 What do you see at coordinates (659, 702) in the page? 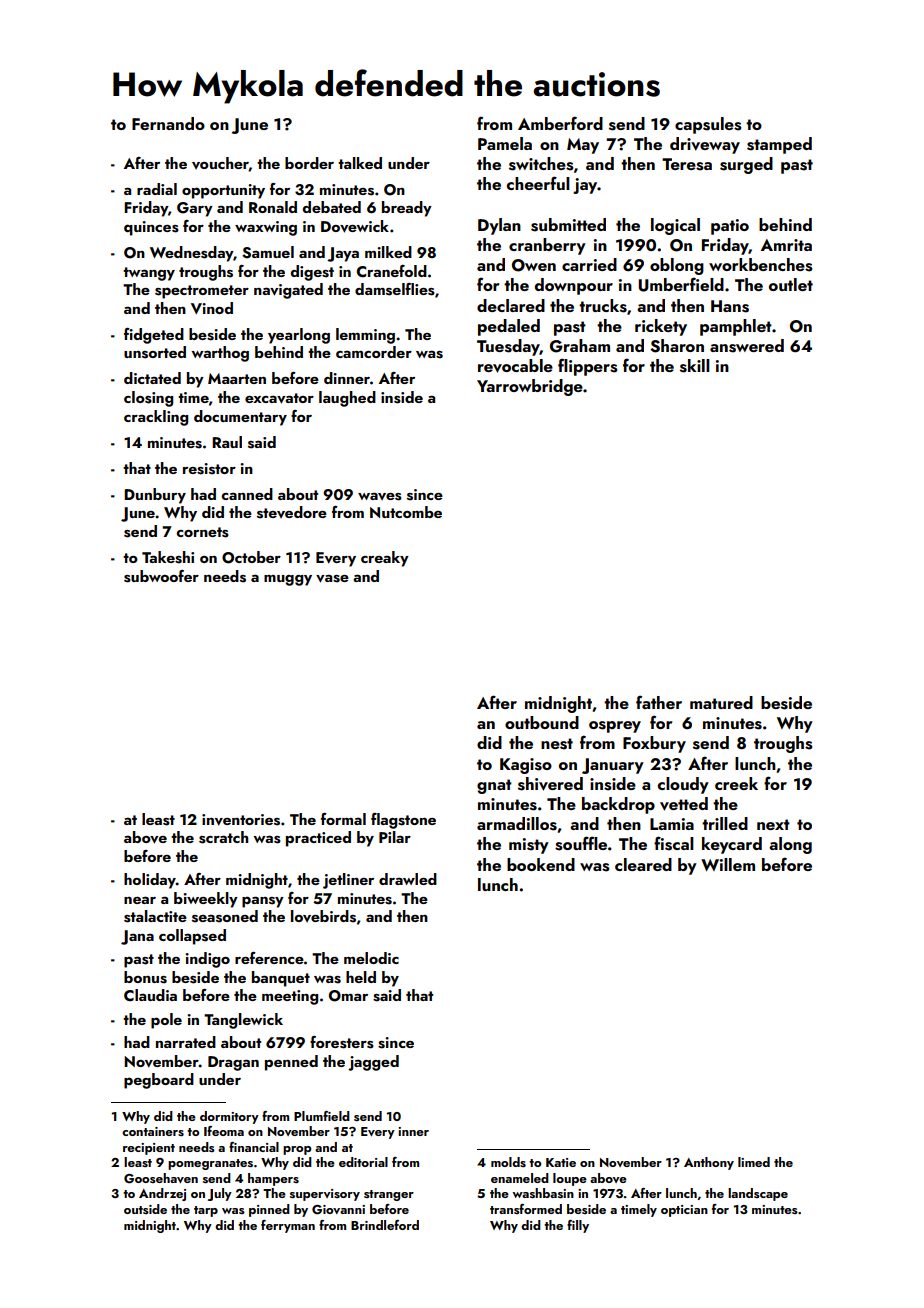
I see `father` at bounding box center [659, 702].
